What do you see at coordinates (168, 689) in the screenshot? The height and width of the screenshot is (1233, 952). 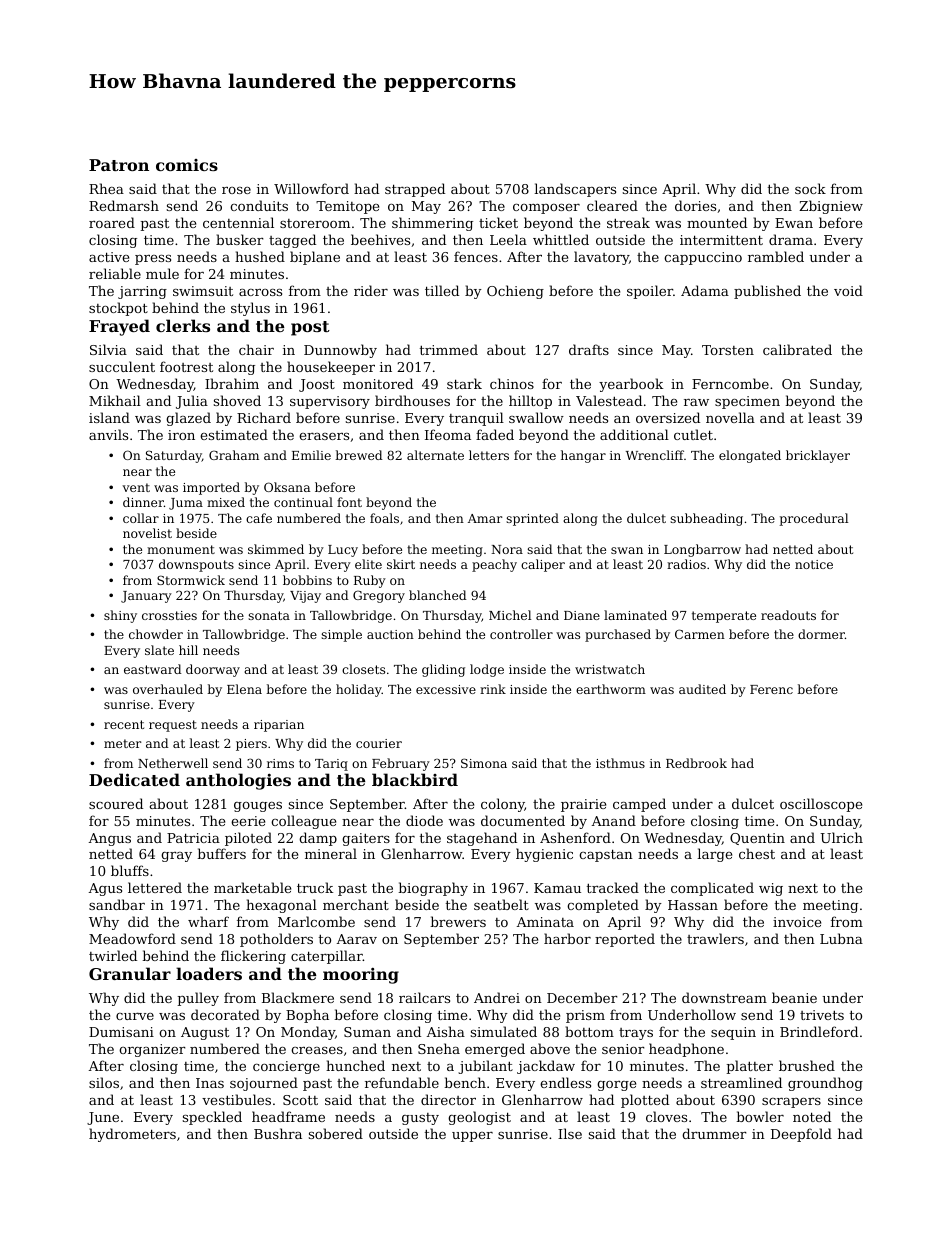 I see `overhauled` at bounding box center [168, 689].
